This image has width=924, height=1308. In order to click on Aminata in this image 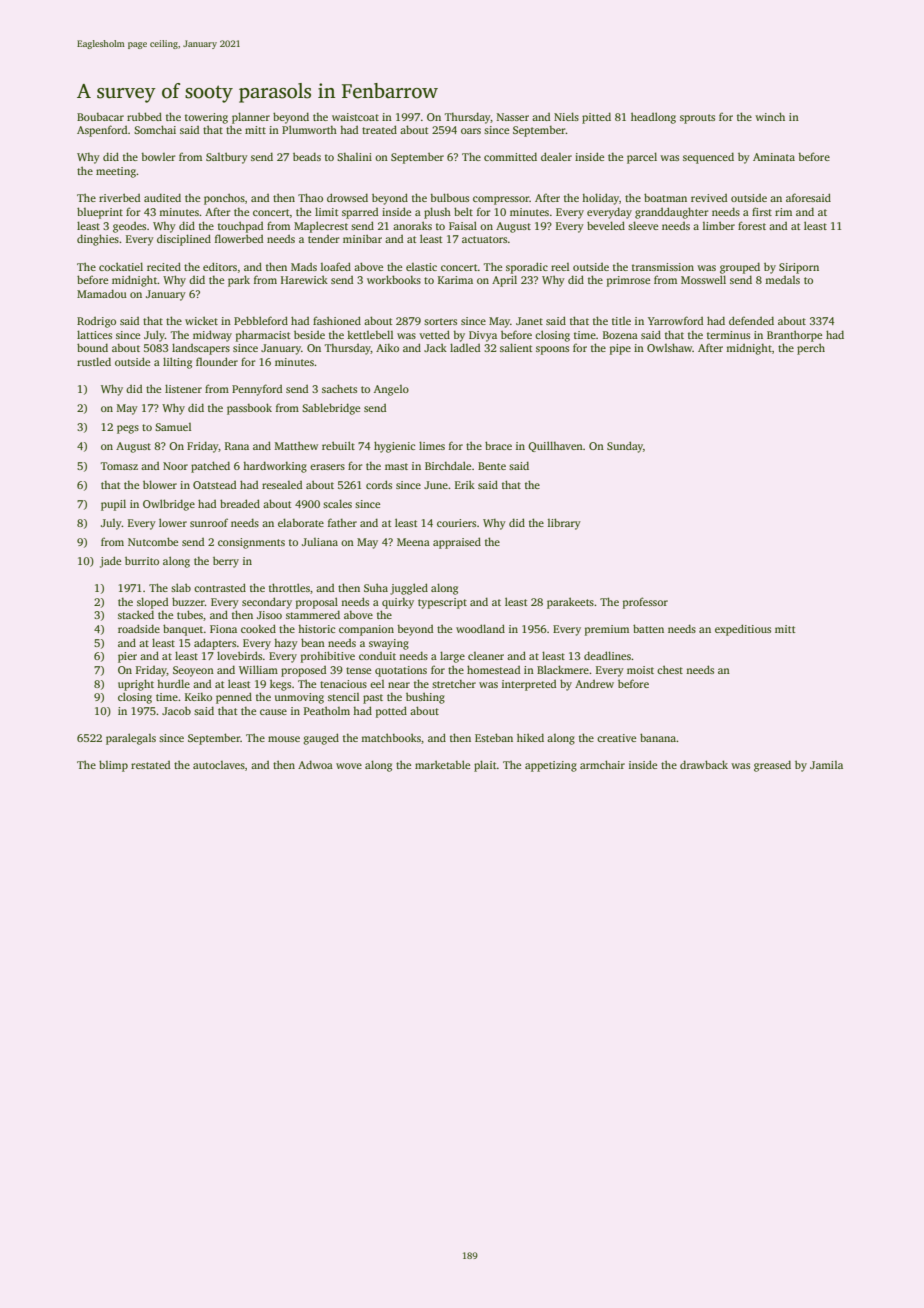, I will do `click(774, 157)`.
